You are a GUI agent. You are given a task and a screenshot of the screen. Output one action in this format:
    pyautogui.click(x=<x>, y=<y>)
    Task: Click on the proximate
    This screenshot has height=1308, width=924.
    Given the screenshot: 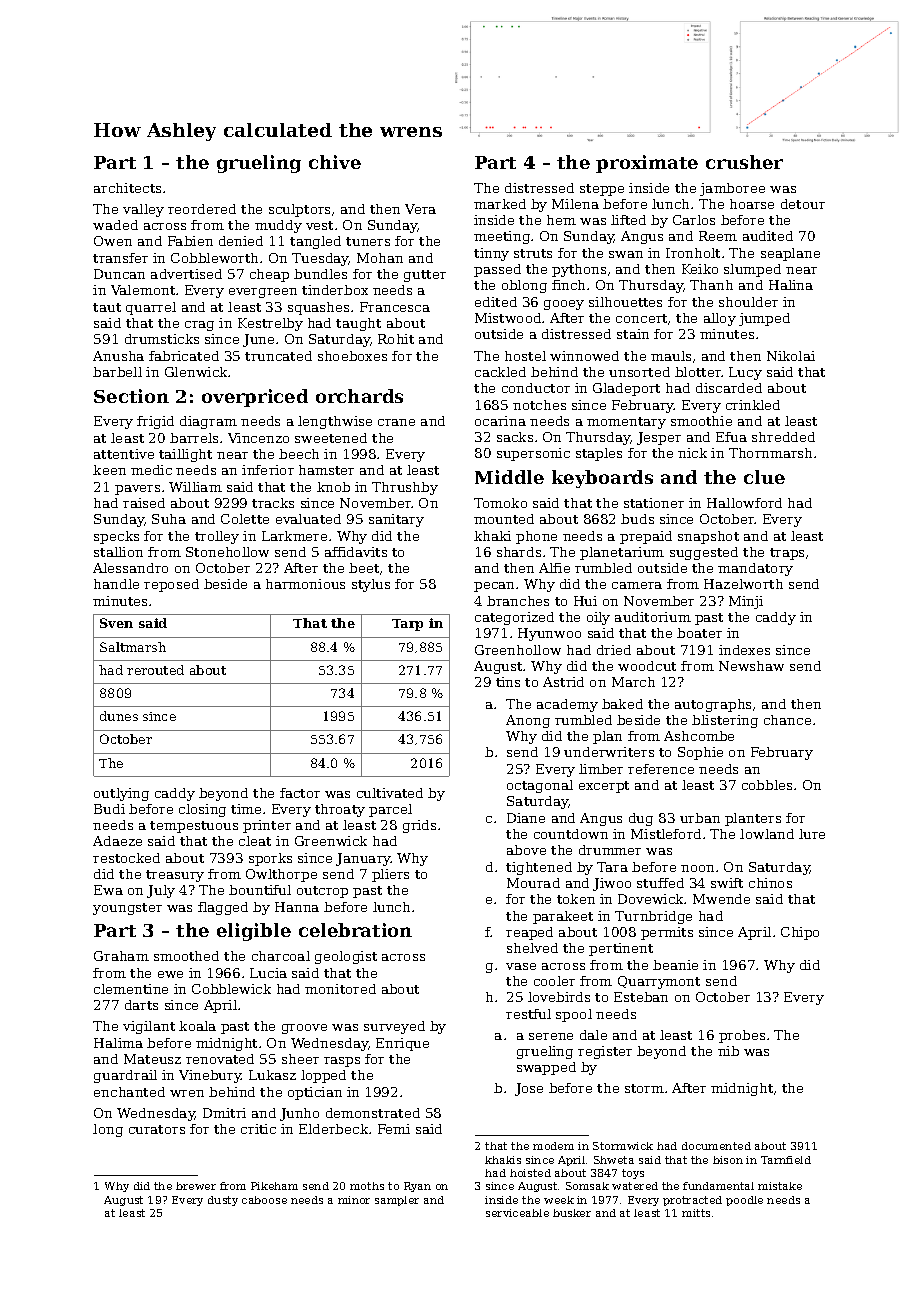 What is the action you would take?
    pyautogui.click(x=647, y=164)
